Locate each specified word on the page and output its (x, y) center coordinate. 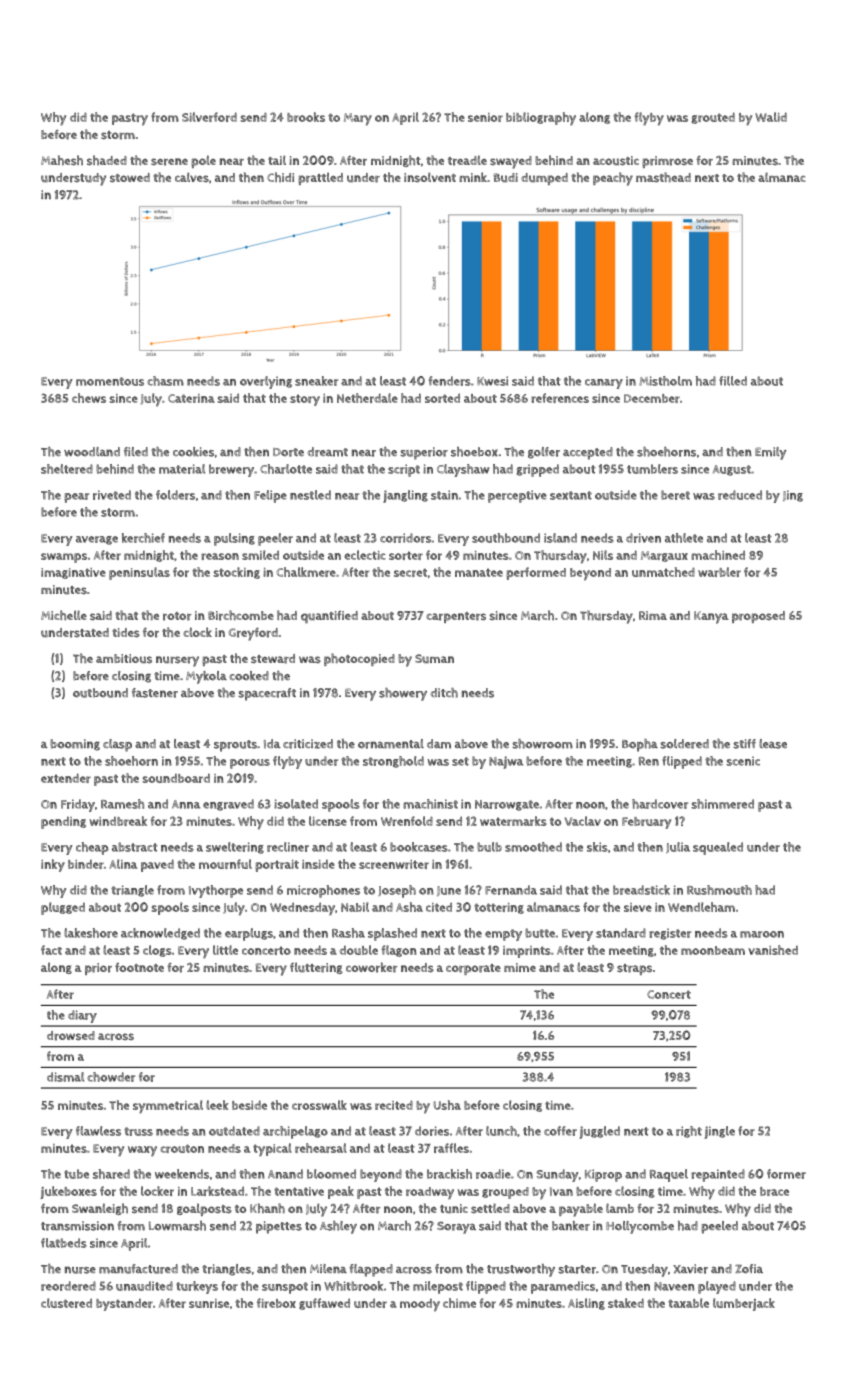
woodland (92, 452)
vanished (773, 950)
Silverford (209, 117)
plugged (63, 908)
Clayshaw (463, 470)
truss (138, 1131)
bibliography (541, 119)
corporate (473, 969)
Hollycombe (640, 1227)
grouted (713, 118)
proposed (758, 617)
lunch (501, 1131)
